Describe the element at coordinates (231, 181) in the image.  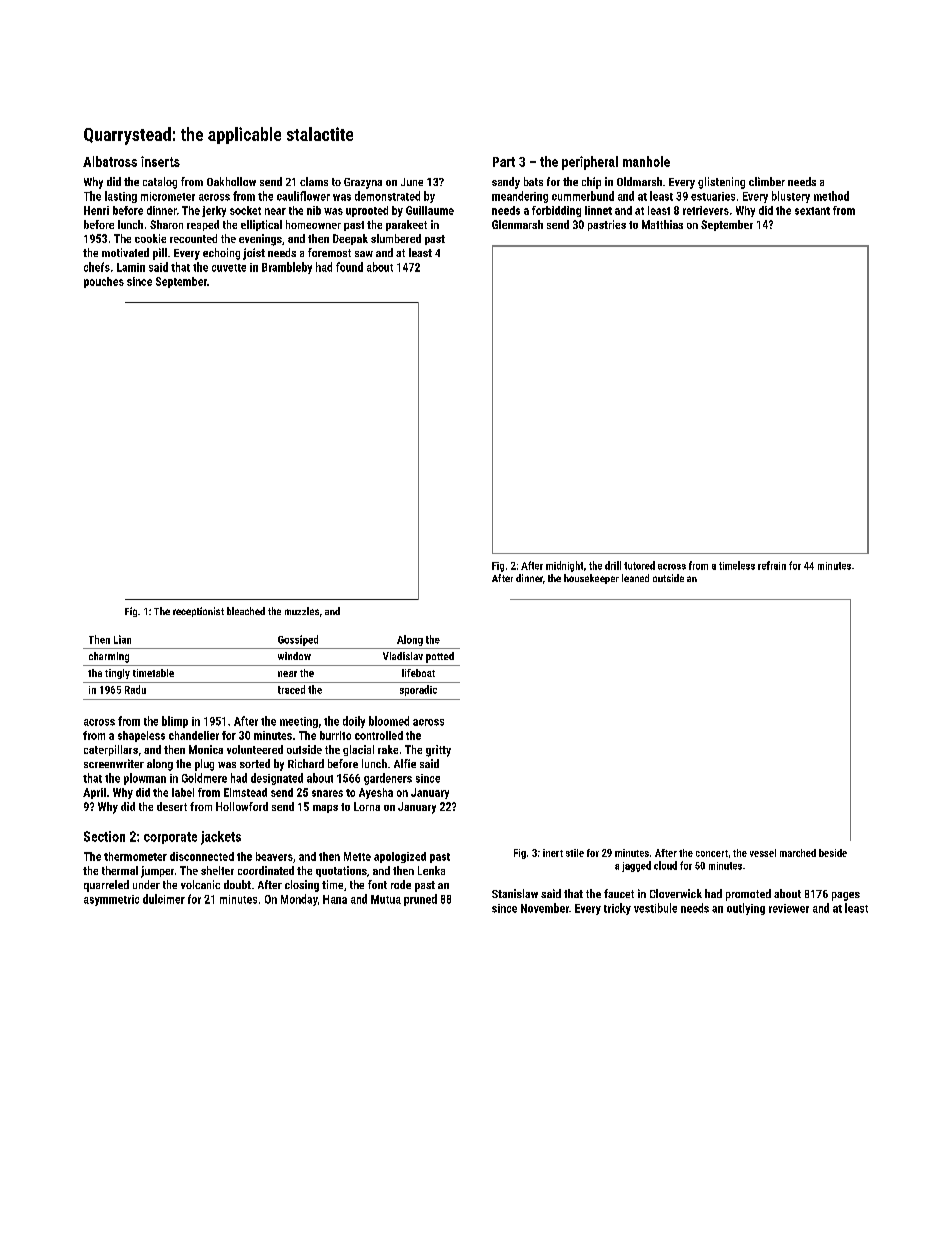
I see `Oakhollow` at that location.
